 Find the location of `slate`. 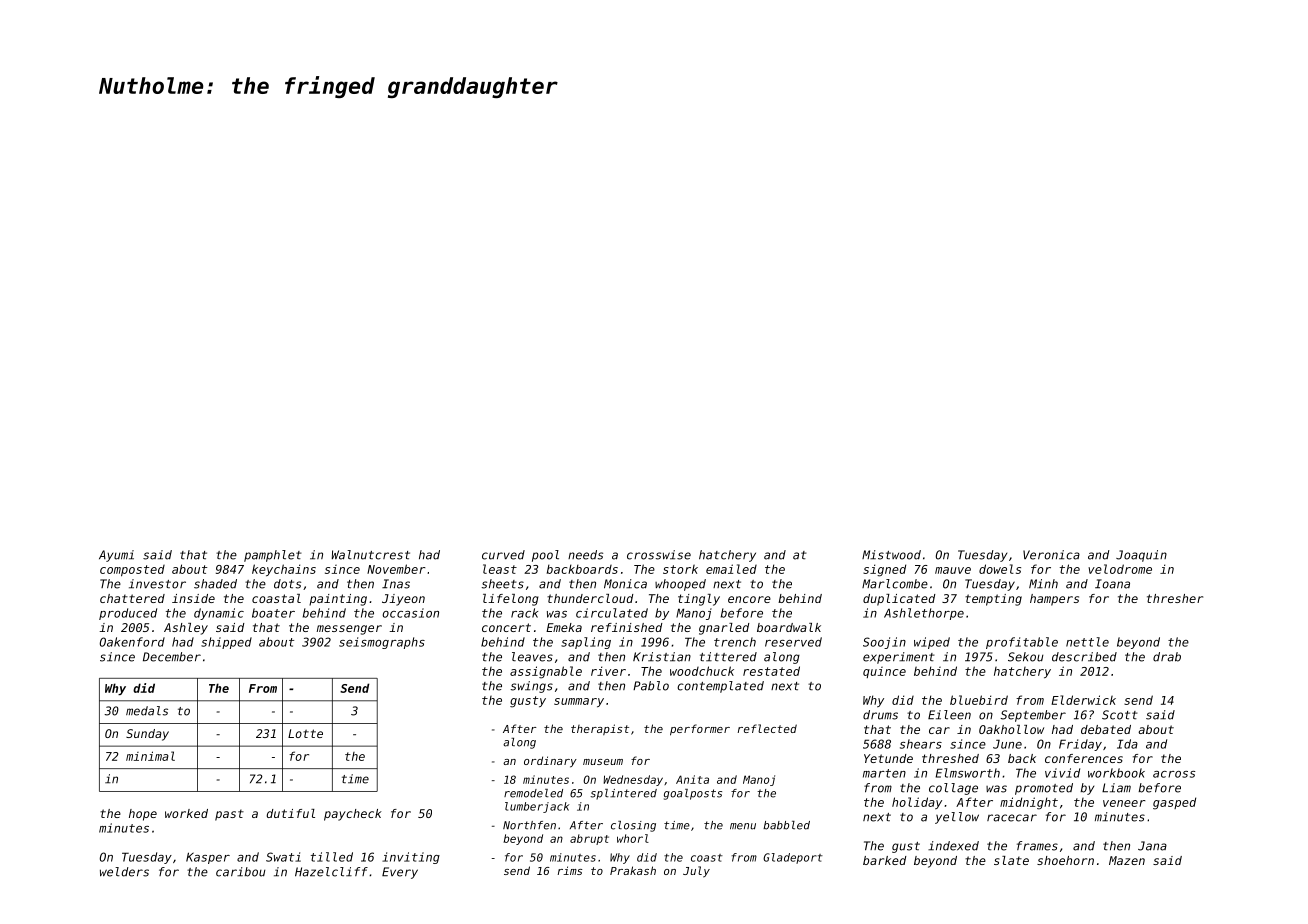

slate is located at coordinates (1011, 860).
